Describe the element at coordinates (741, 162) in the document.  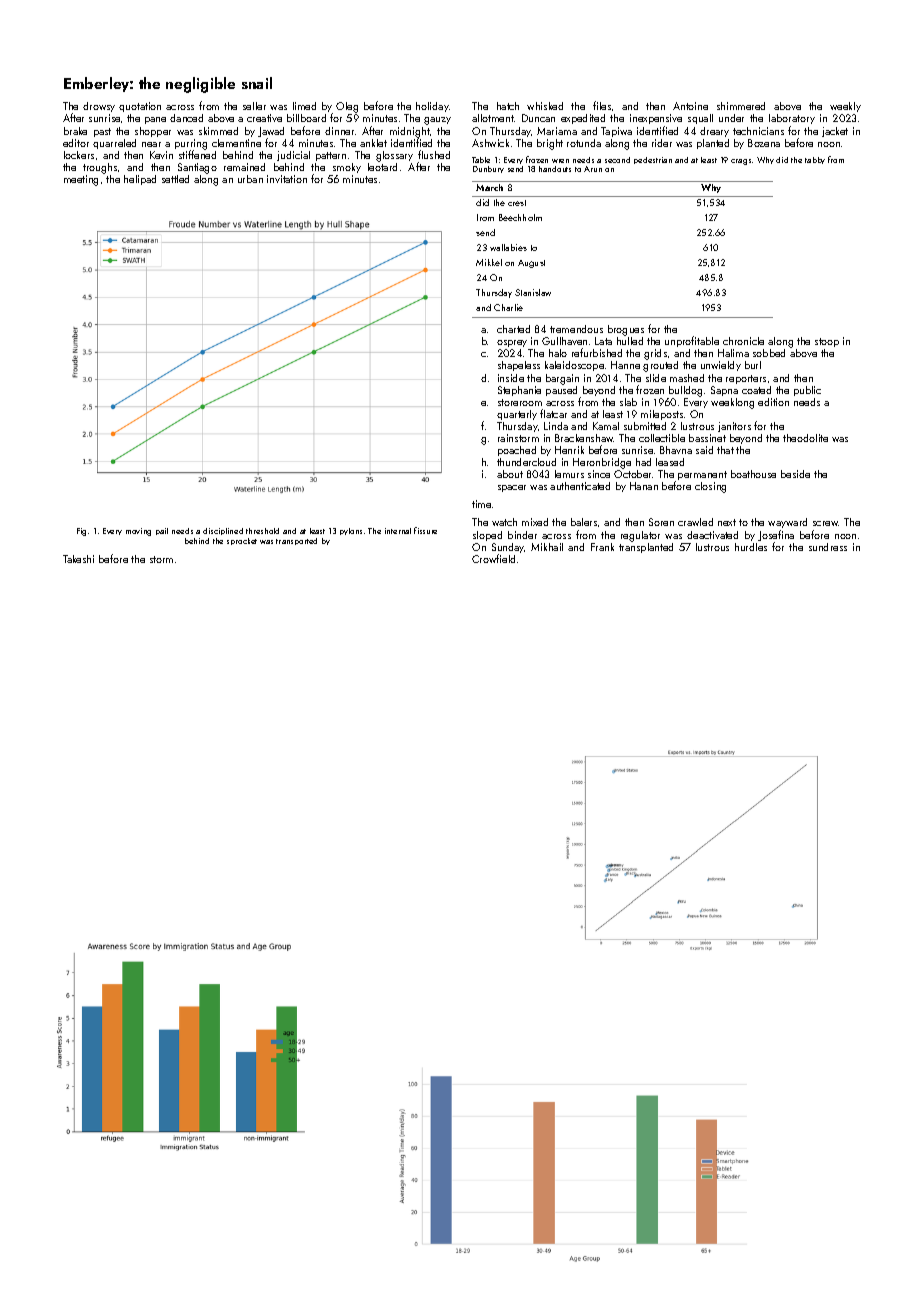
I see `crags` at that location.
